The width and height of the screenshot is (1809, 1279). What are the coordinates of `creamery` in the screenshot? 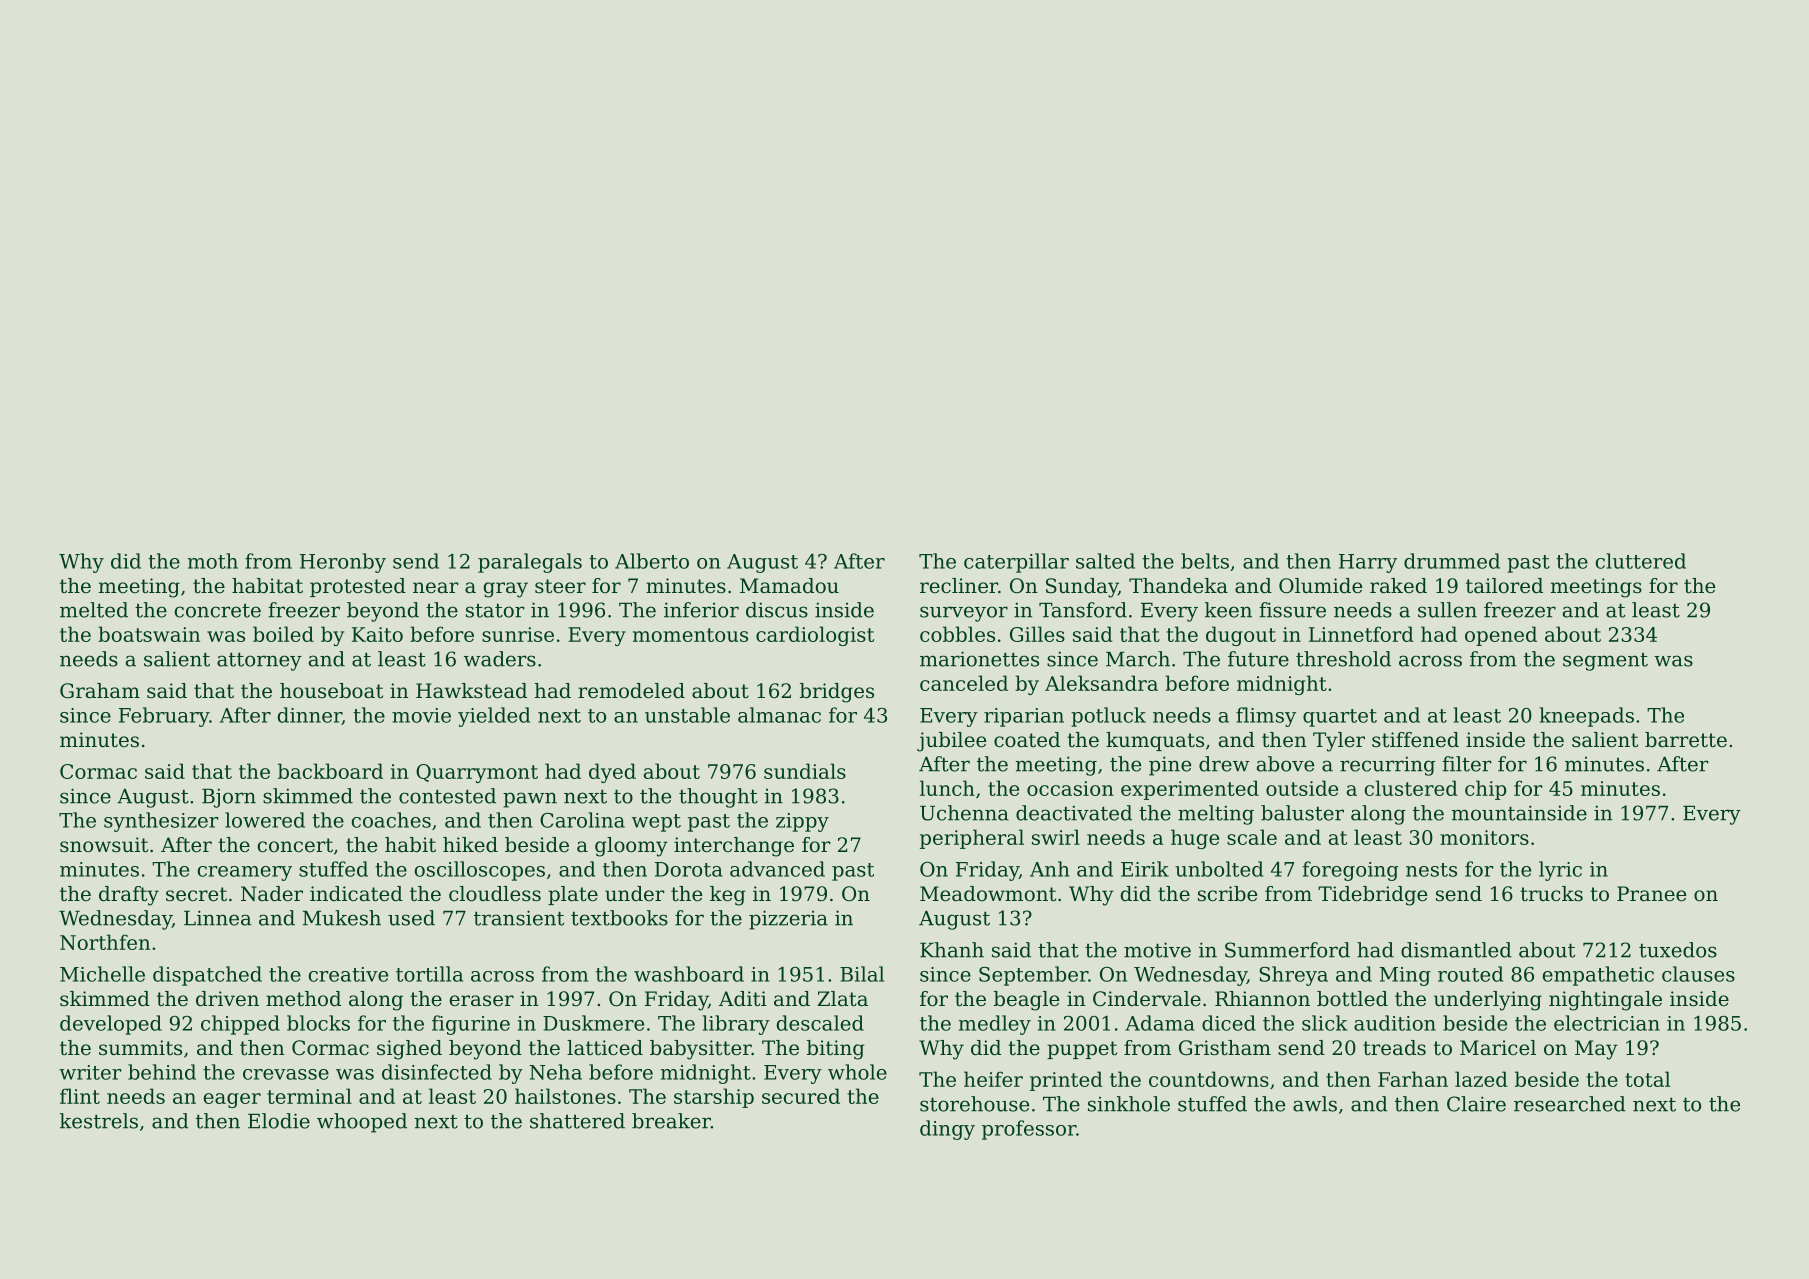 It's located at (245, 873).
